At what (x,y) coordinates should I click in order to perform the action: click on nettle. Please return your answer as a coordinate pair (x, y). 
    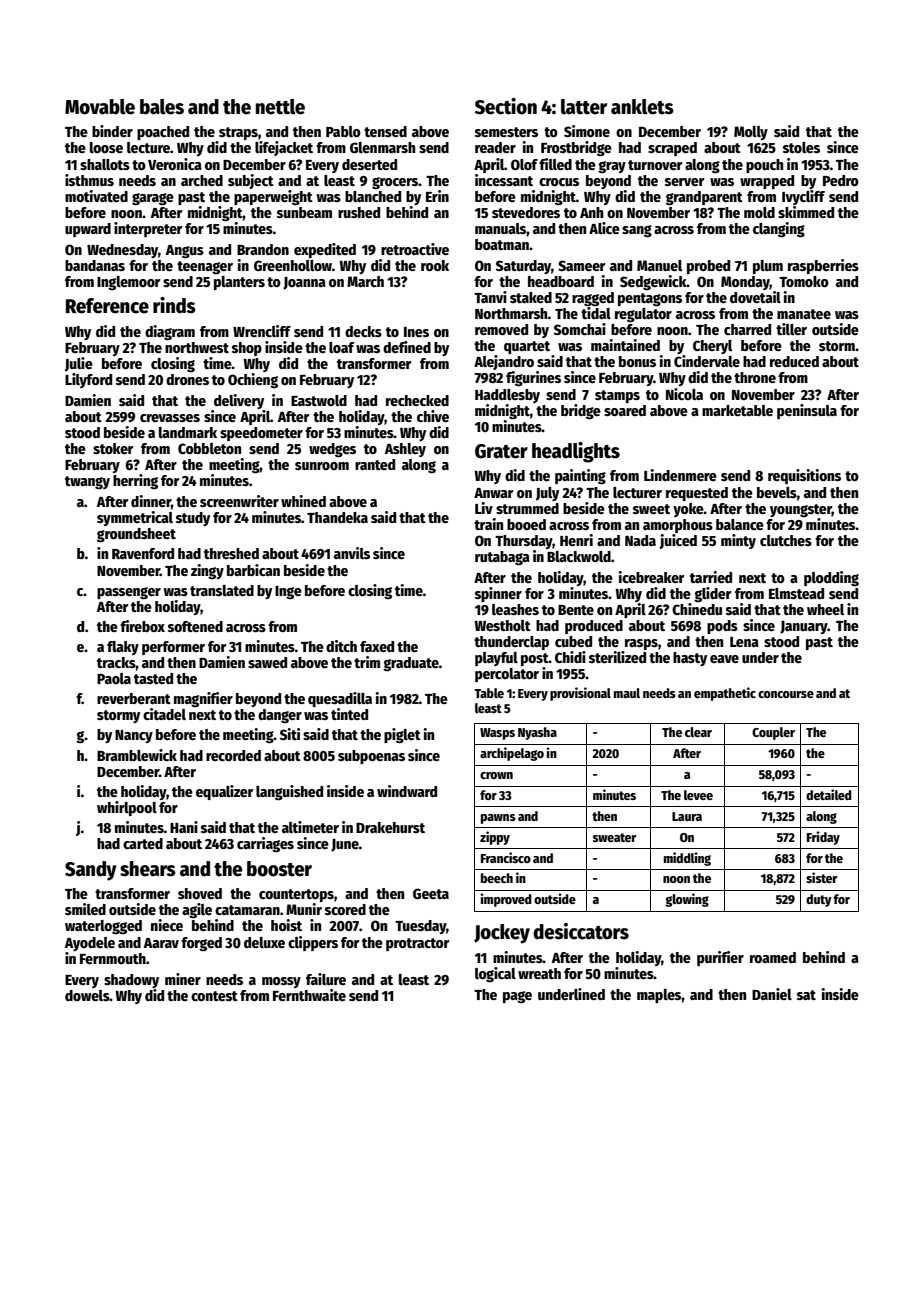
    Looking at the image, I should click on (280, 107).
